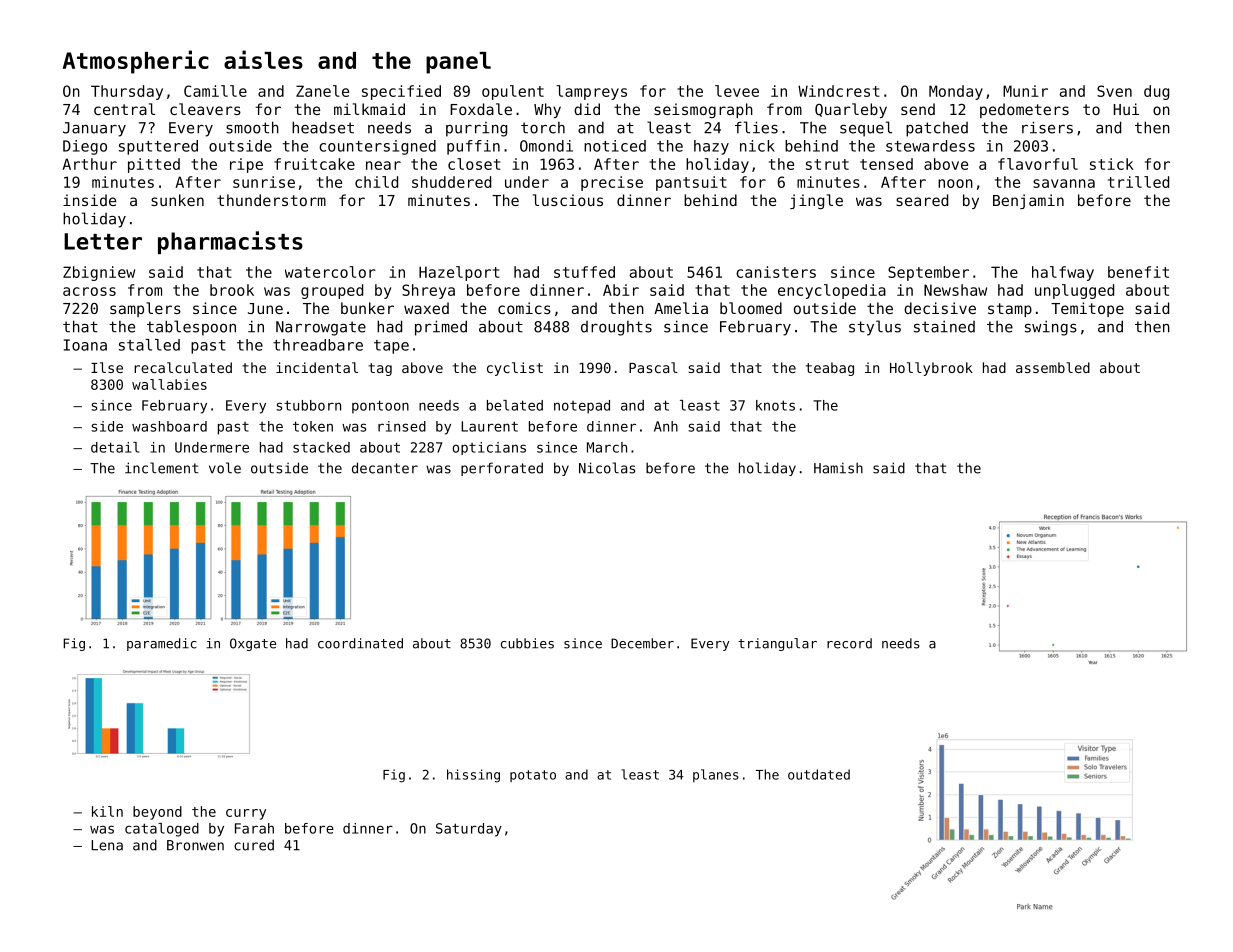 This image has width=1233, height=952. Describe the element at coordinates (1074, 291) in the image. I see `unplugged` at that location.
